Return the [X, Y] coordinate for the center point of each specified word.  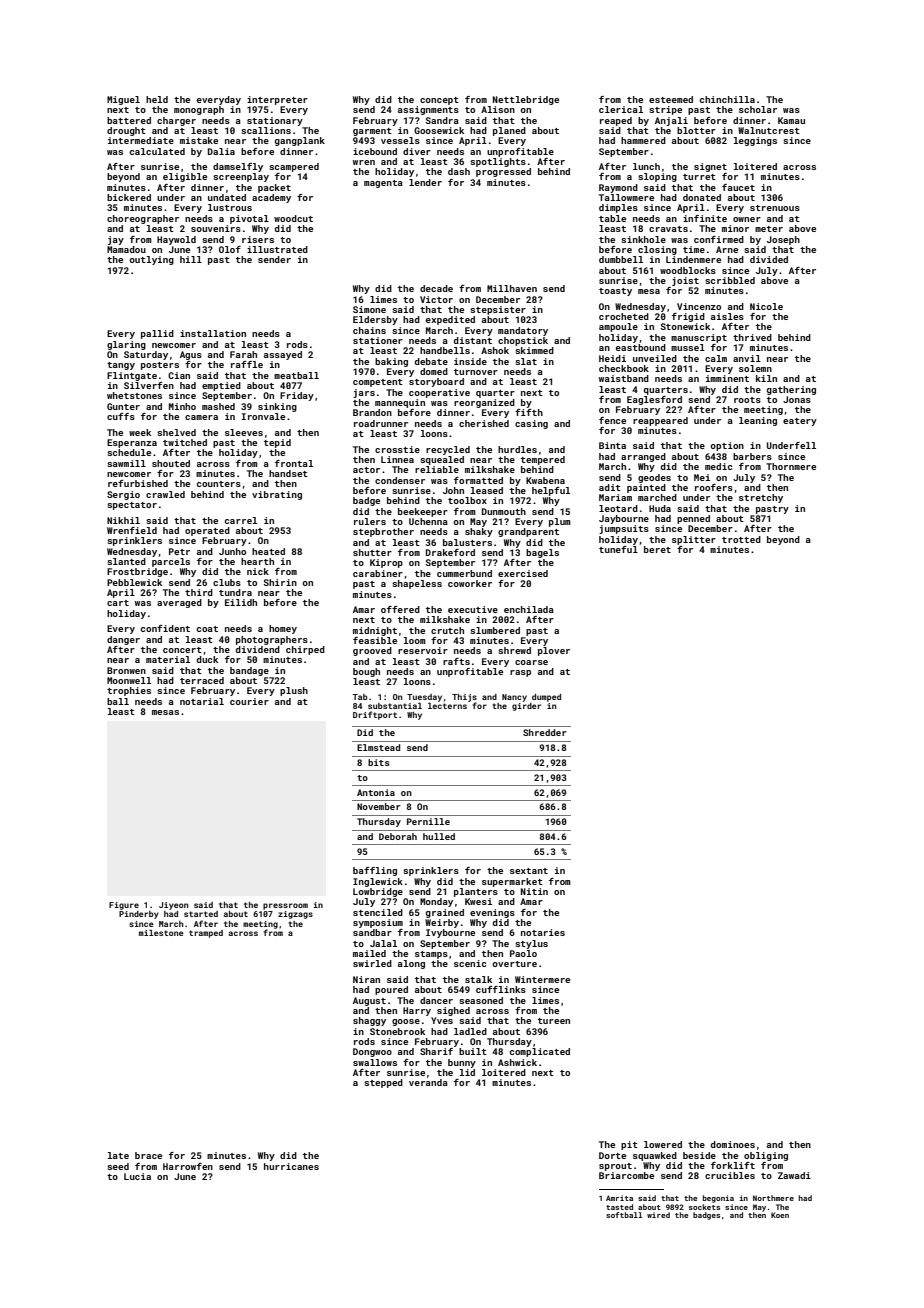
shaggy [369, 1021]
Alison [498, 109]
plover [554, 651]
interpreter [277, 100]
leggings [755, 141]
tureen [554, 1021]
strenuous [775, 208]
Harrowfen [188, 1166]
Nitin [534, 891]
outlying [151, 260]
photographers [272, 640]
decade [436, 288]
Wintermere [542, 979]
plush [294, 691]
